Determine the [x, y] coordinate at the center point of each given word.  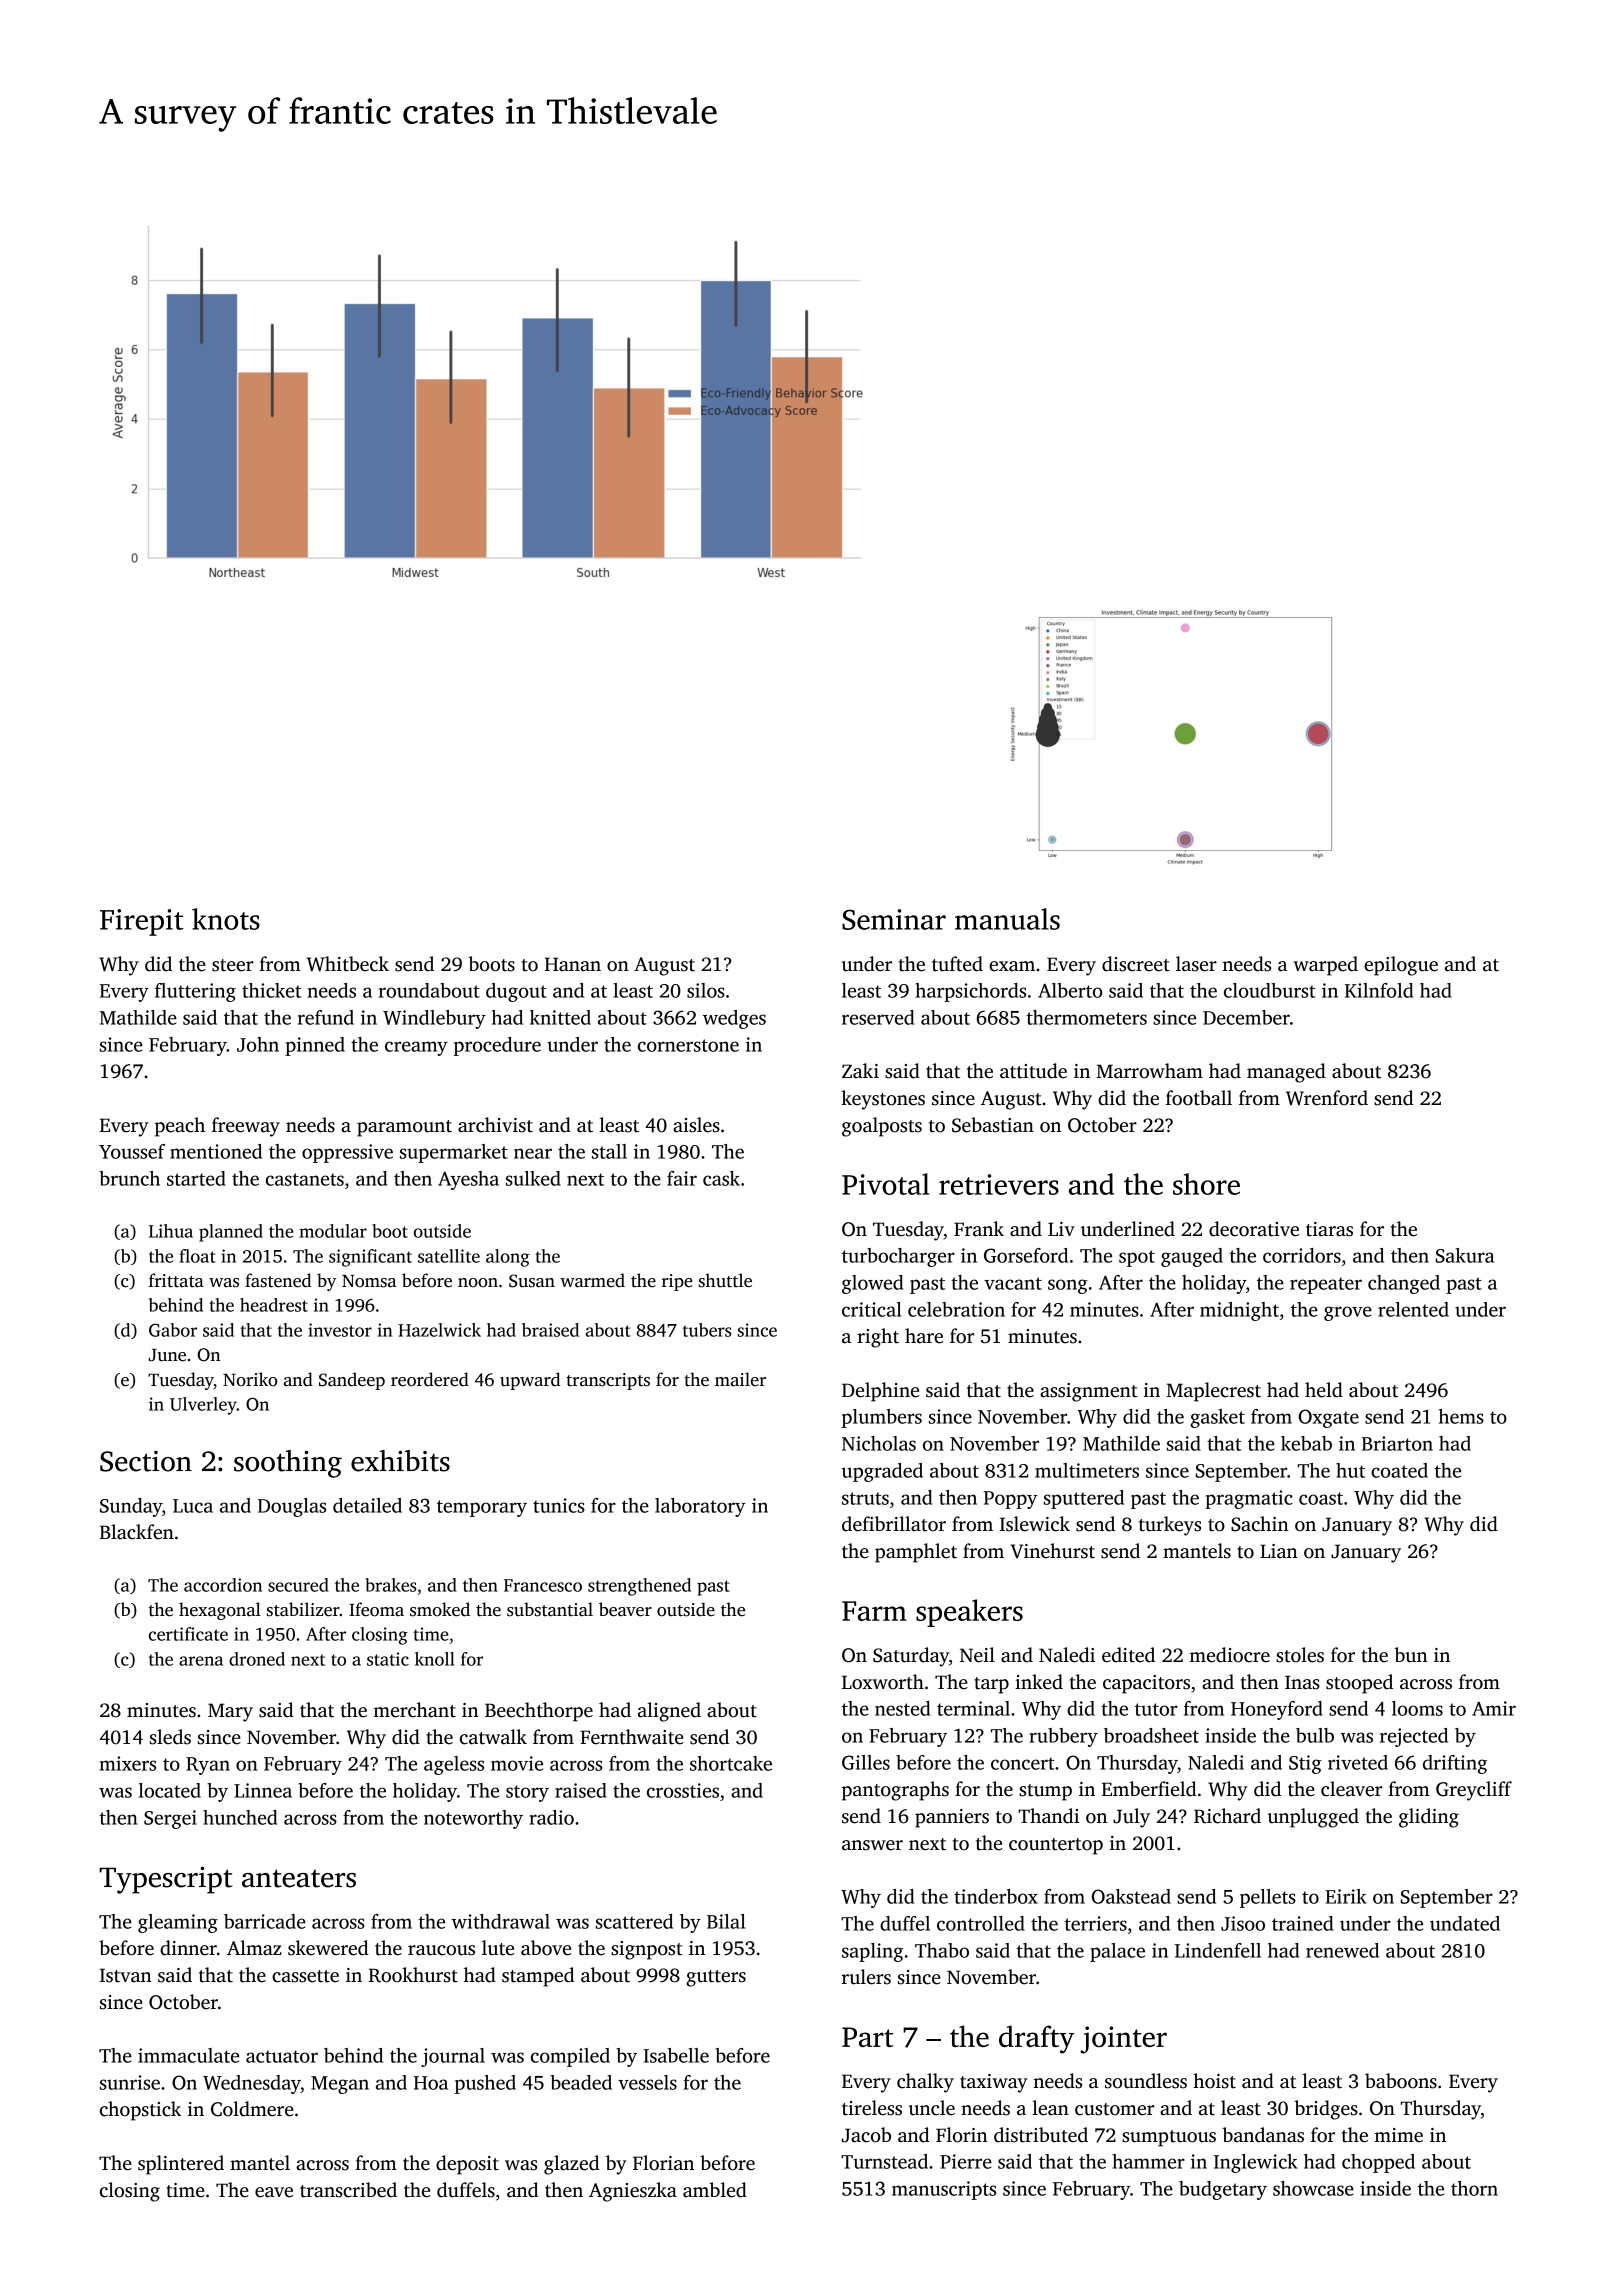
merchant [414, 1710]
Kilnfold [1379, 990]
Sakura [1465, 1255]
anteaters [299, 1878]
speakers [969, 1613]
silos [706, 990]
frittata [176, 1280]
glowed [872, 1284]
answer [872, 1845]
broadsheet [1151, 1735]
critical [872, 1309]
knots [226, 919]
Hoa [431, 2083]
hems [1461, 1416]
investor [340, 1330]
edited [1128, 1655]
